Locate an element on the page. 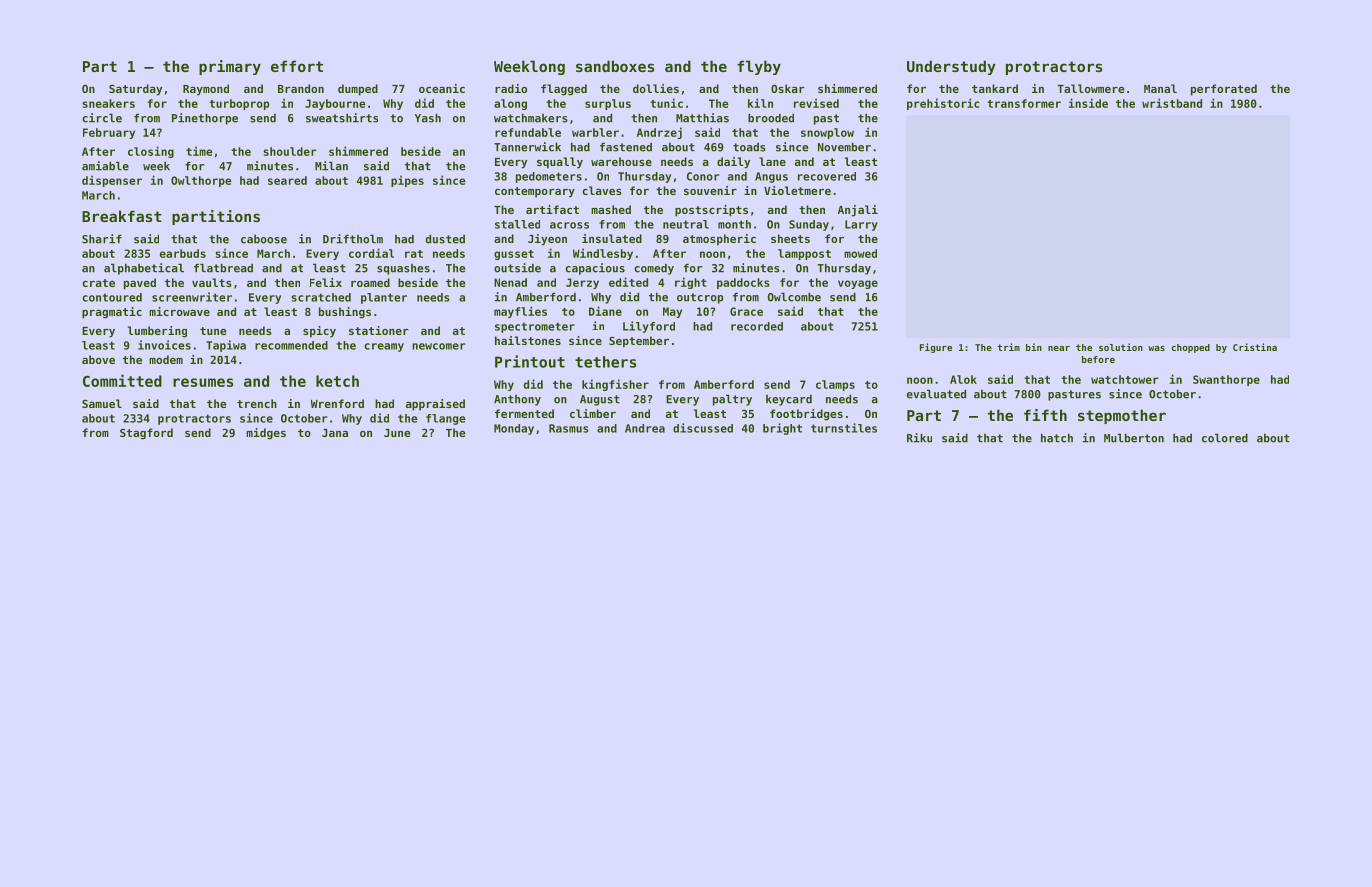  Brandon is located at coordinates (301, 88).
